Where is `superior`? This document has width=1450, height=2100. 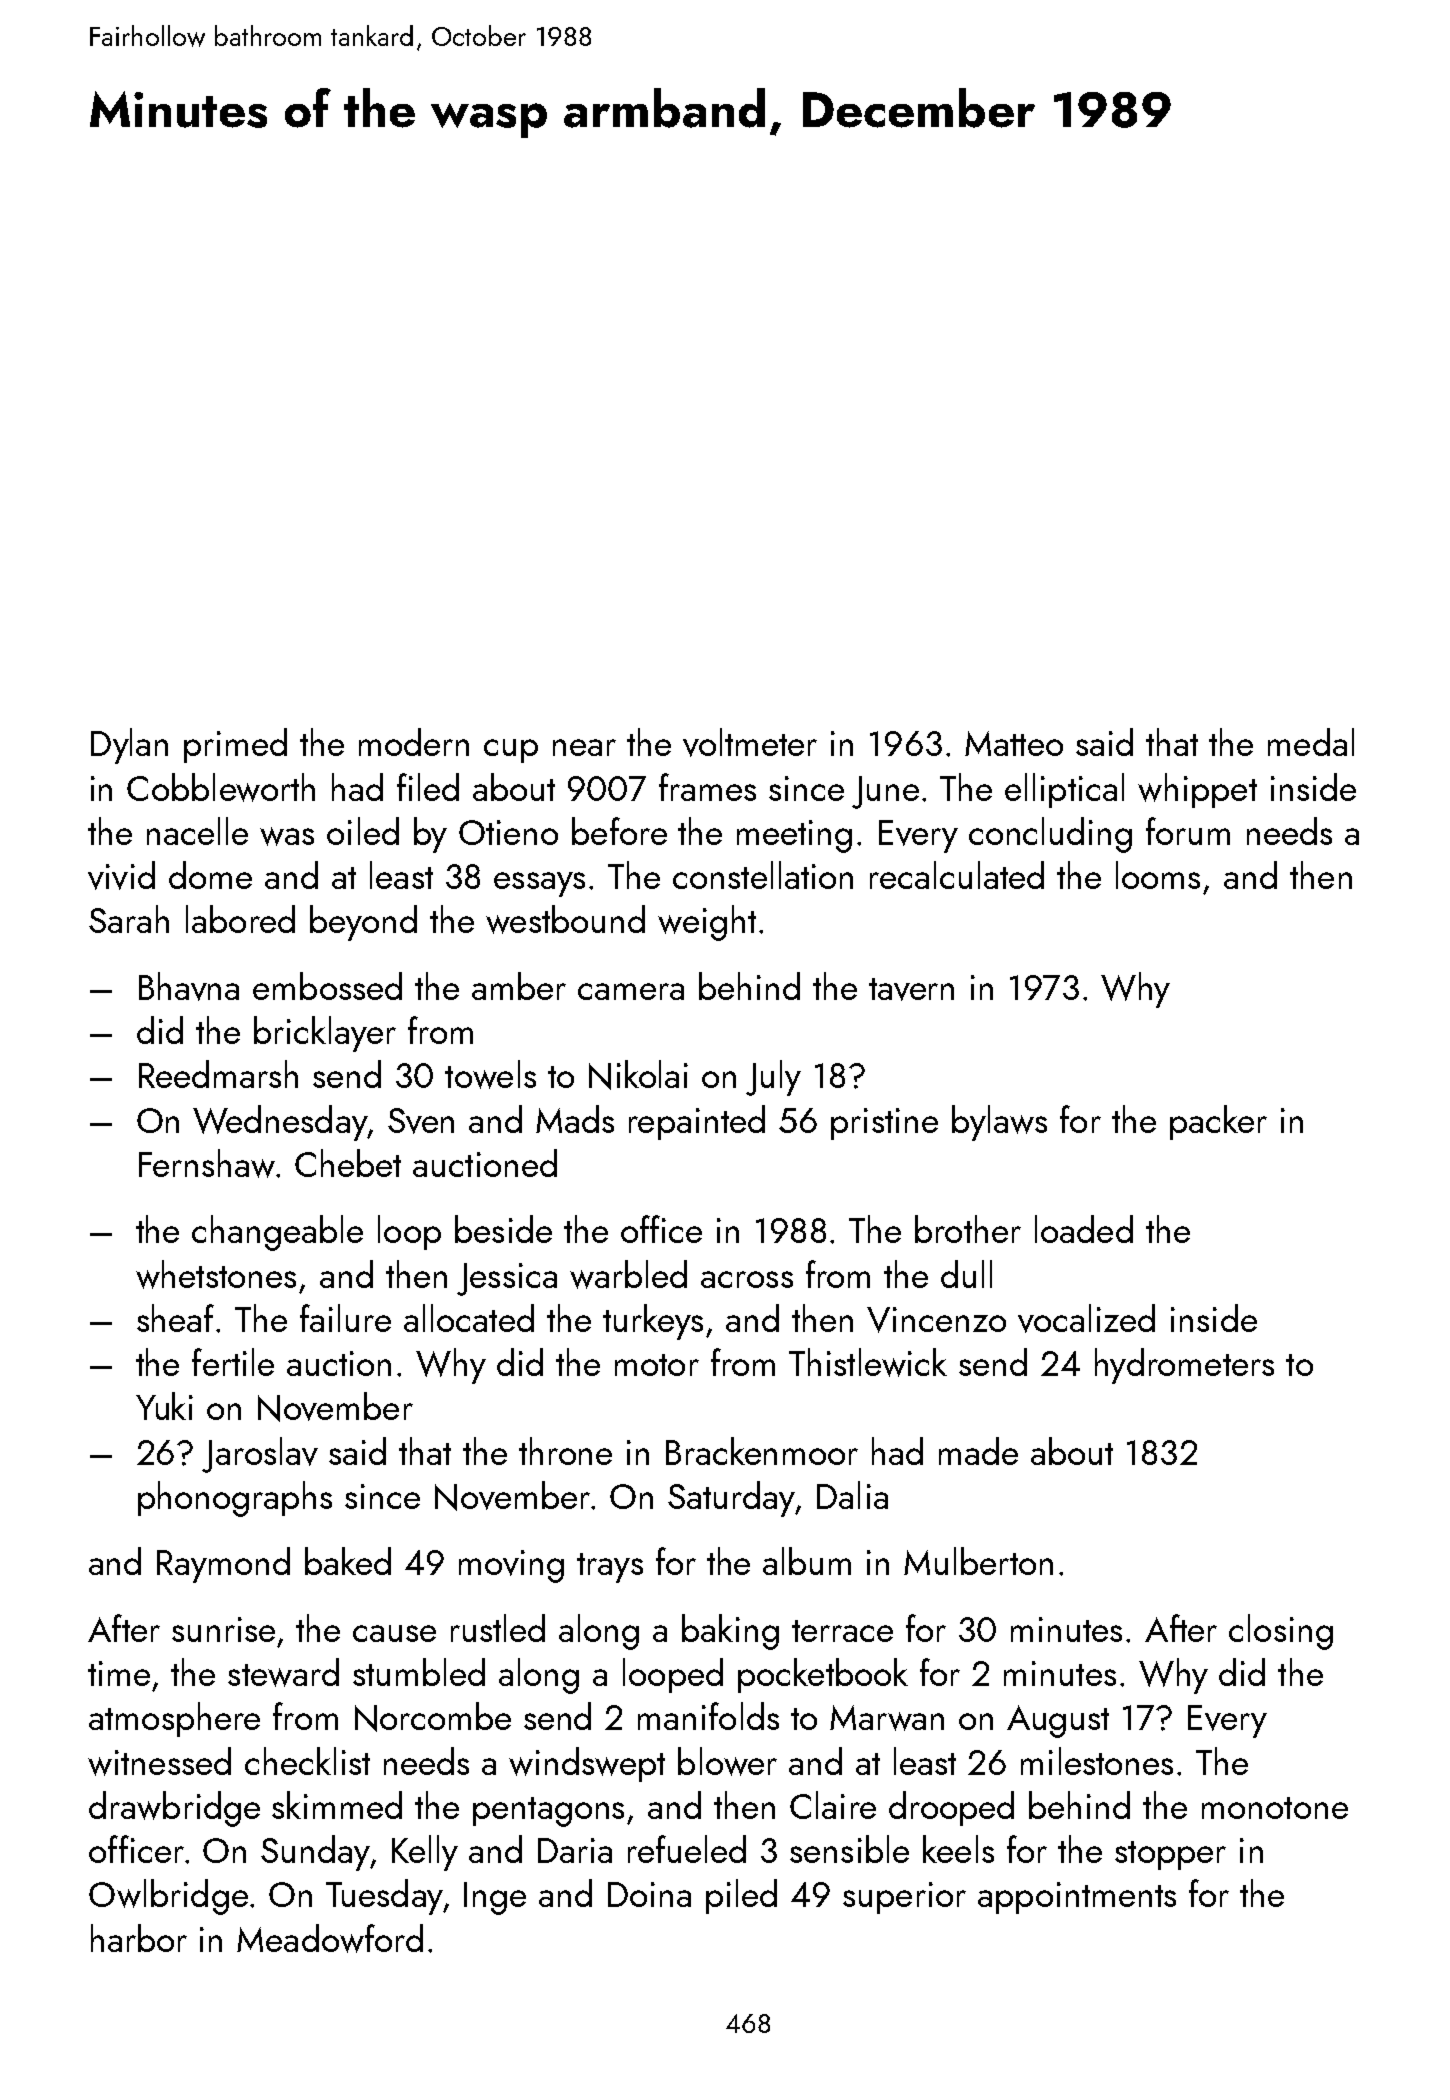 superior is located at coordinates (904, 1898).
